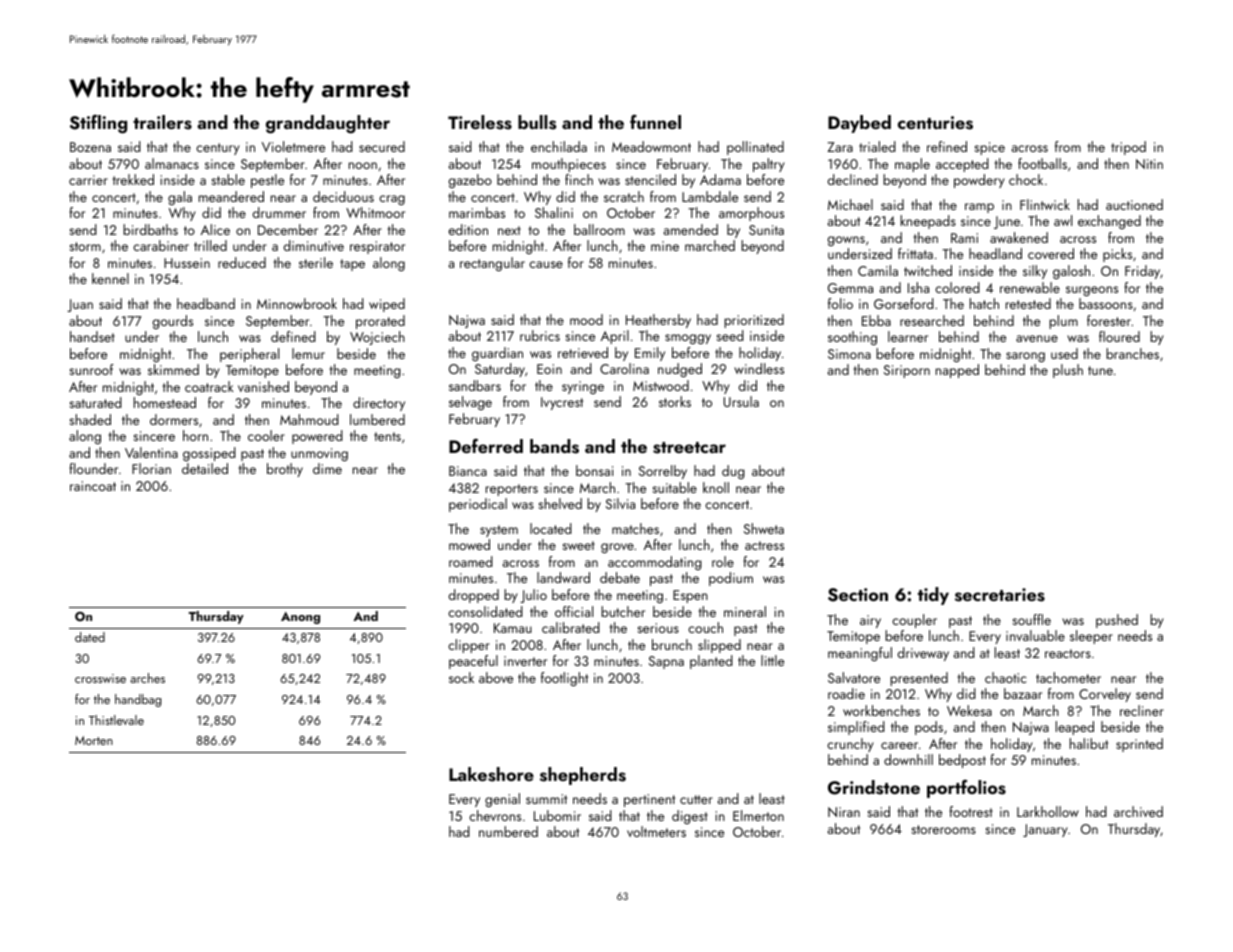 The image size is (1233, 952). Describe the element at coordinates (655, 121) in the document. I see `funnel` at that location.
